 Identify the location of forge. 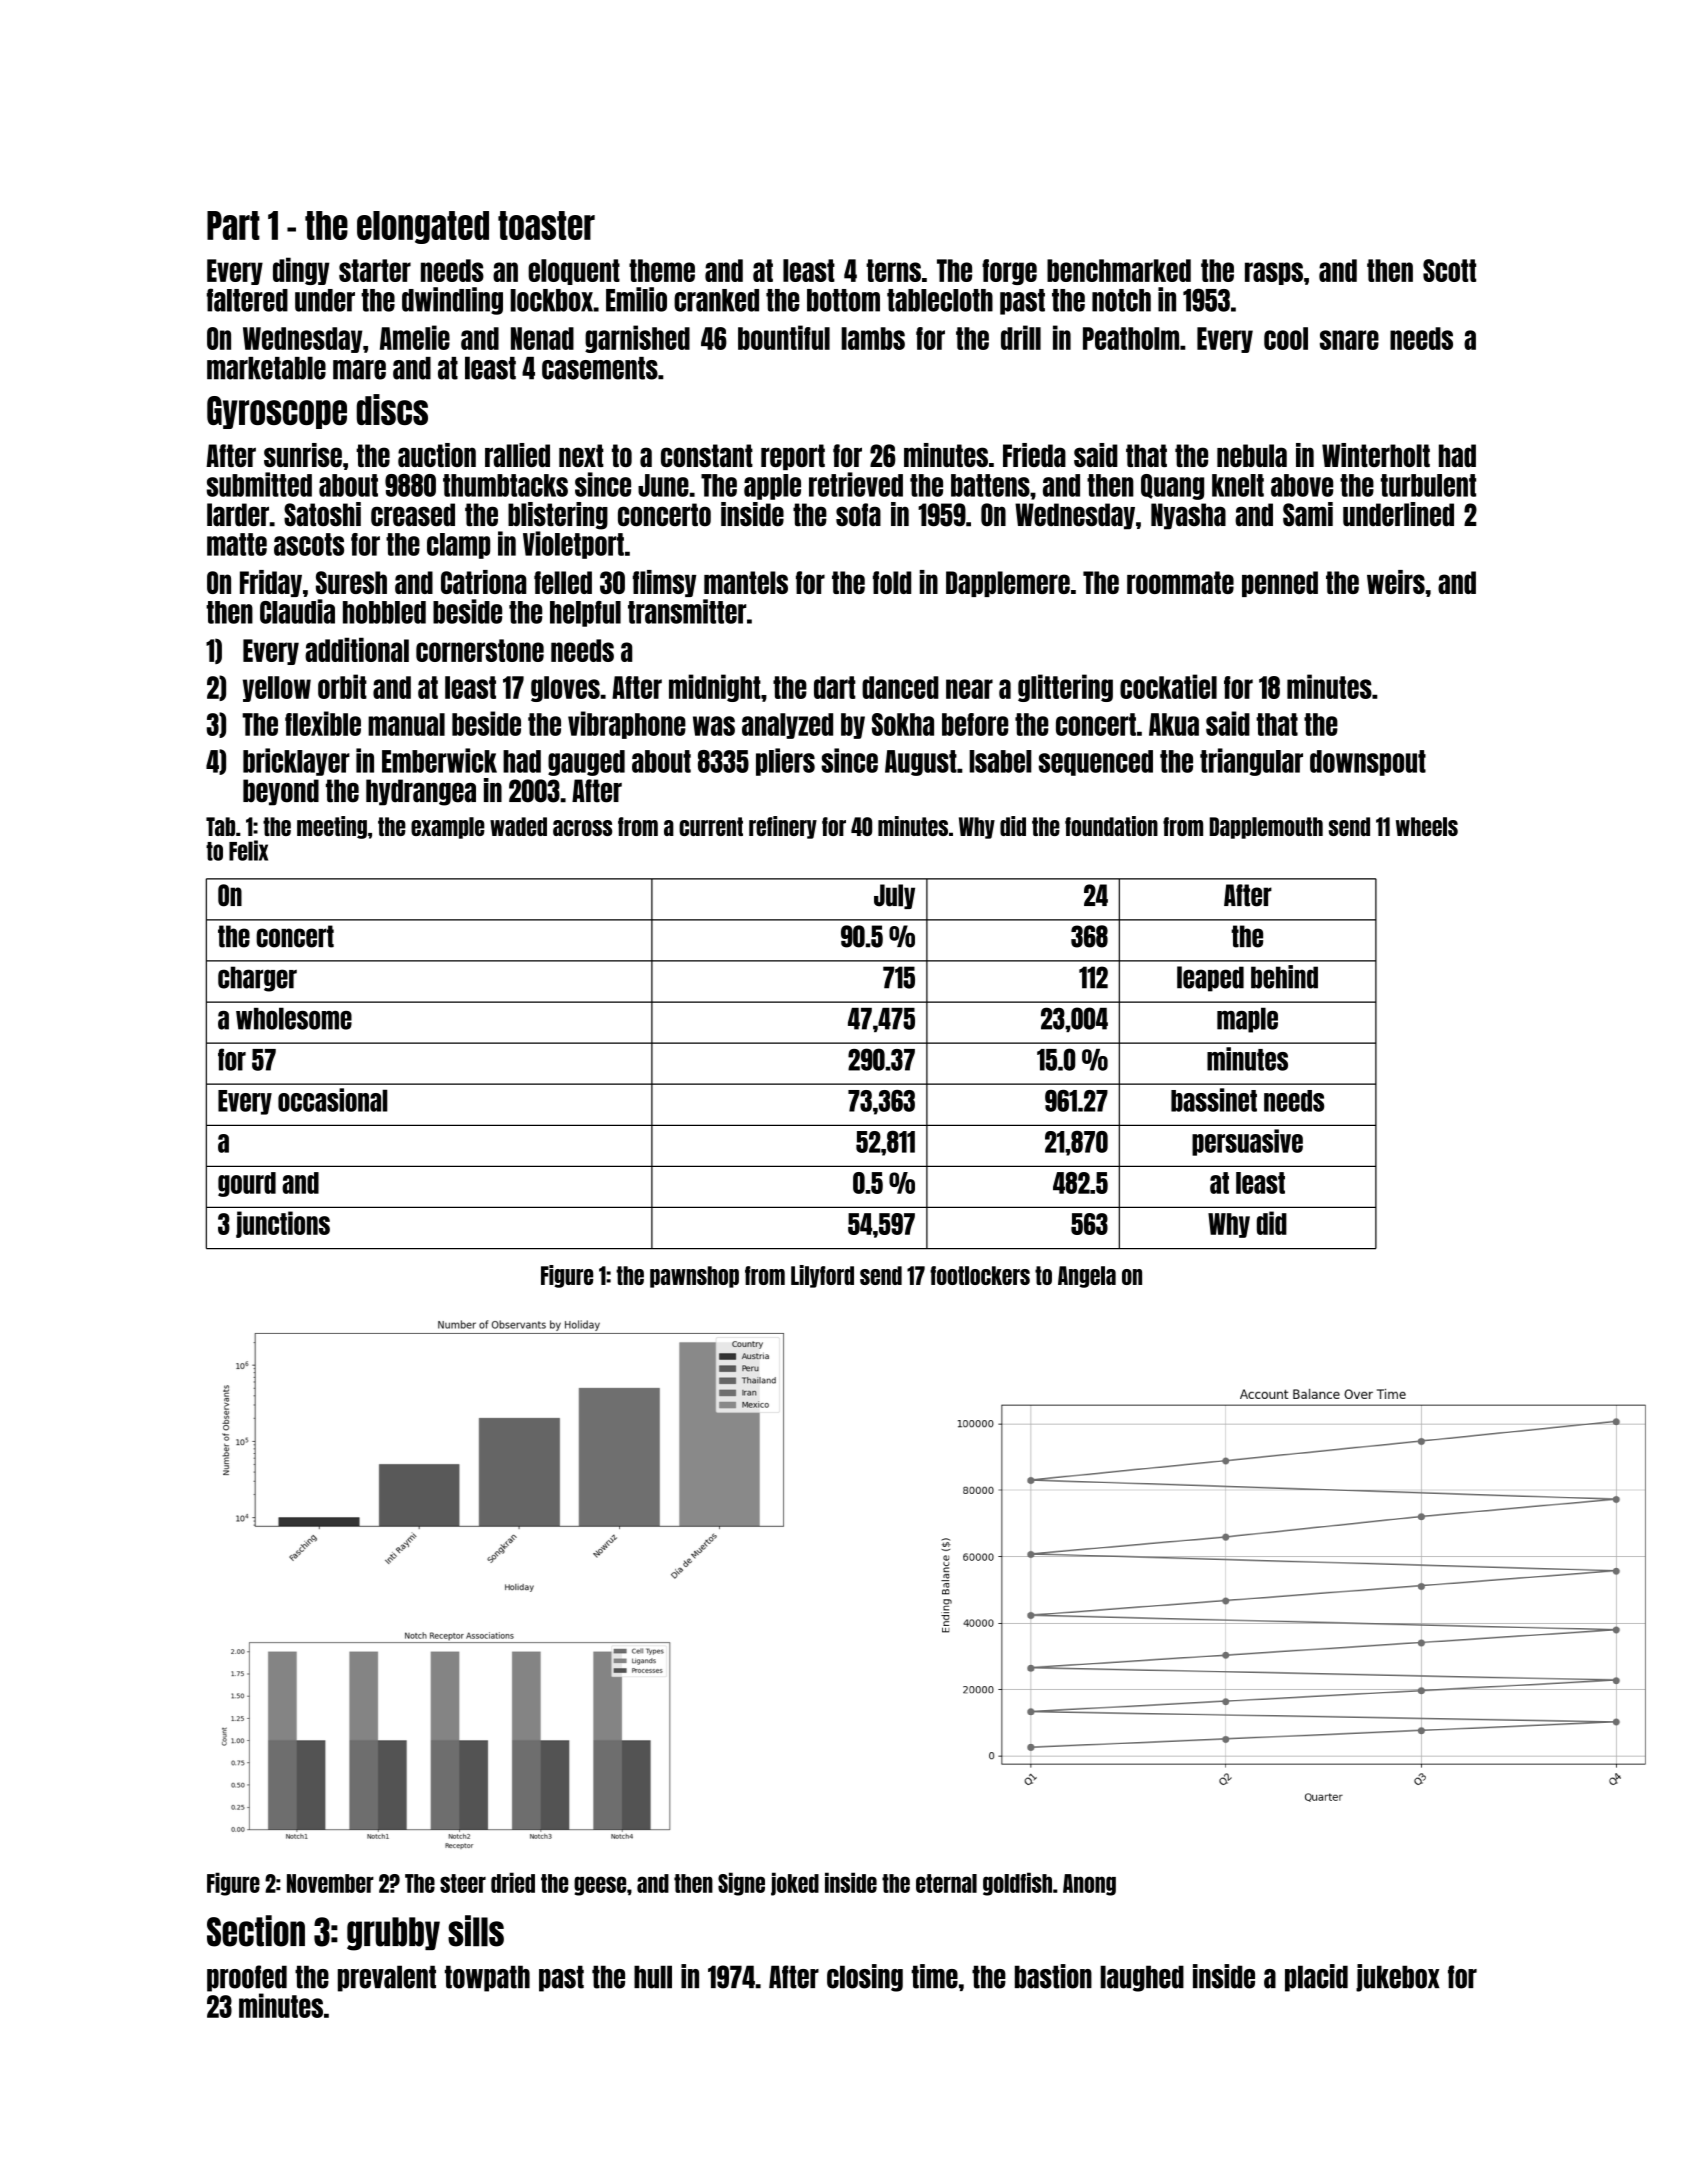
(1009, 272).
